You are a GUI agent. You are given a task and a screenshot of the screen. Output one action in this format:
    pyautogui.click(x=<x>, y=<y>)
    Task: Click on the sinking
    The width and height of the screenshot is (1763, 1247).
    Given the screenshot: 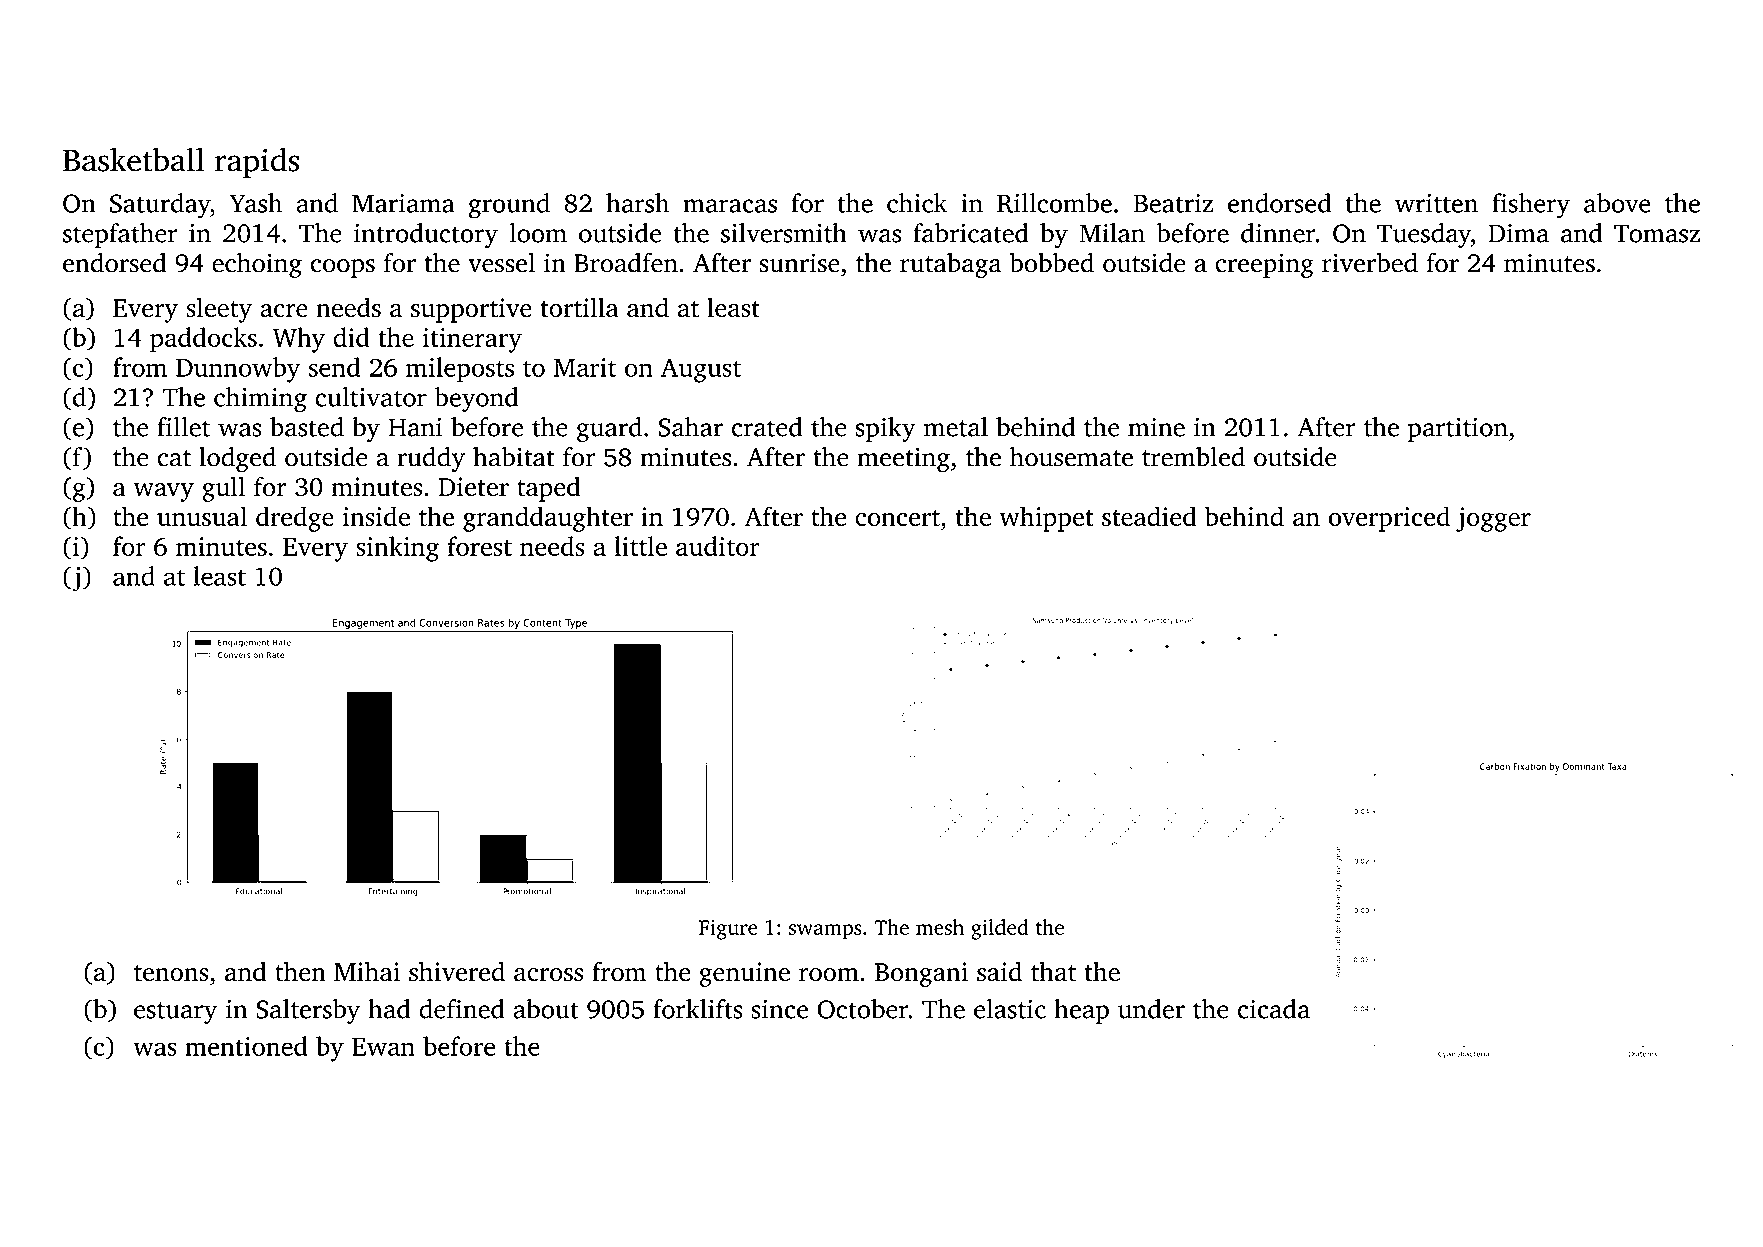 What is the action you would take?
    pyautogui.click(x=397, y=549)
